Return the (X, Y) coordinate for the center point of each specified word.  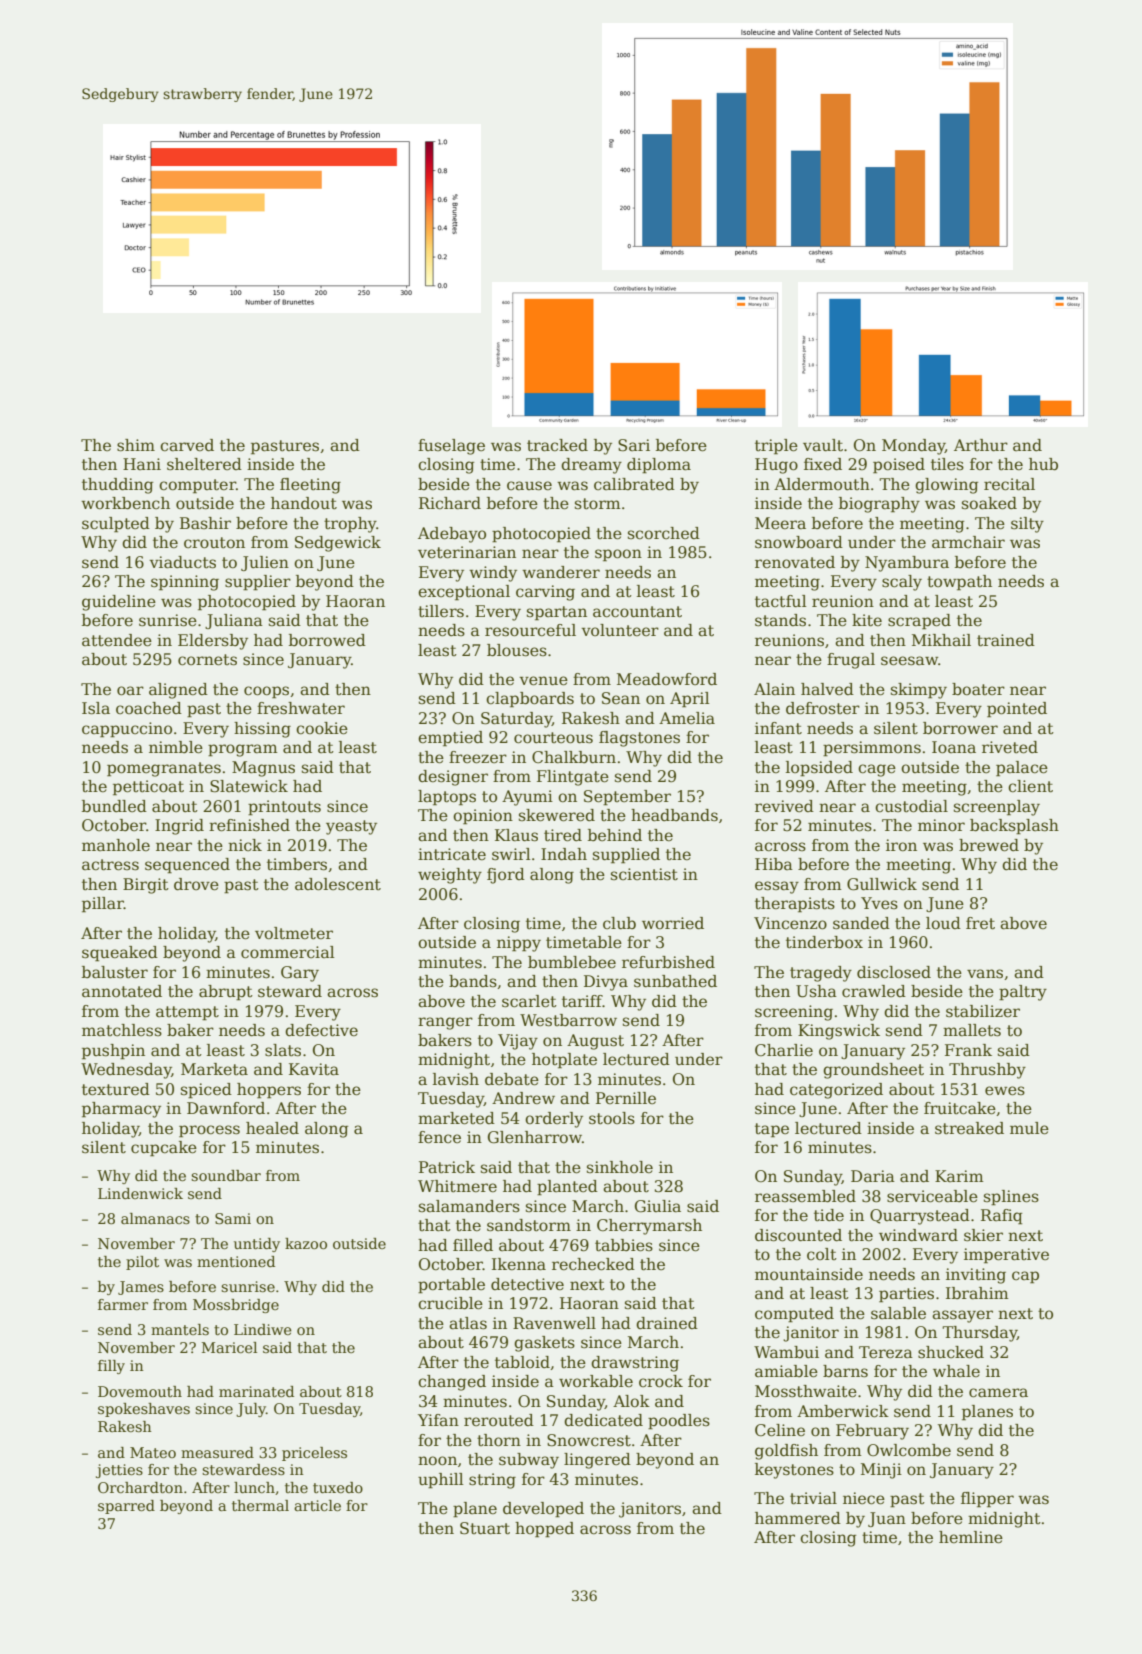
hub (1043, 464)
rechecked (593, 1264)
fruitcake (960, 1108)
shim (136, 445)
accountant (637, 612)
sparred (126, 1507)
